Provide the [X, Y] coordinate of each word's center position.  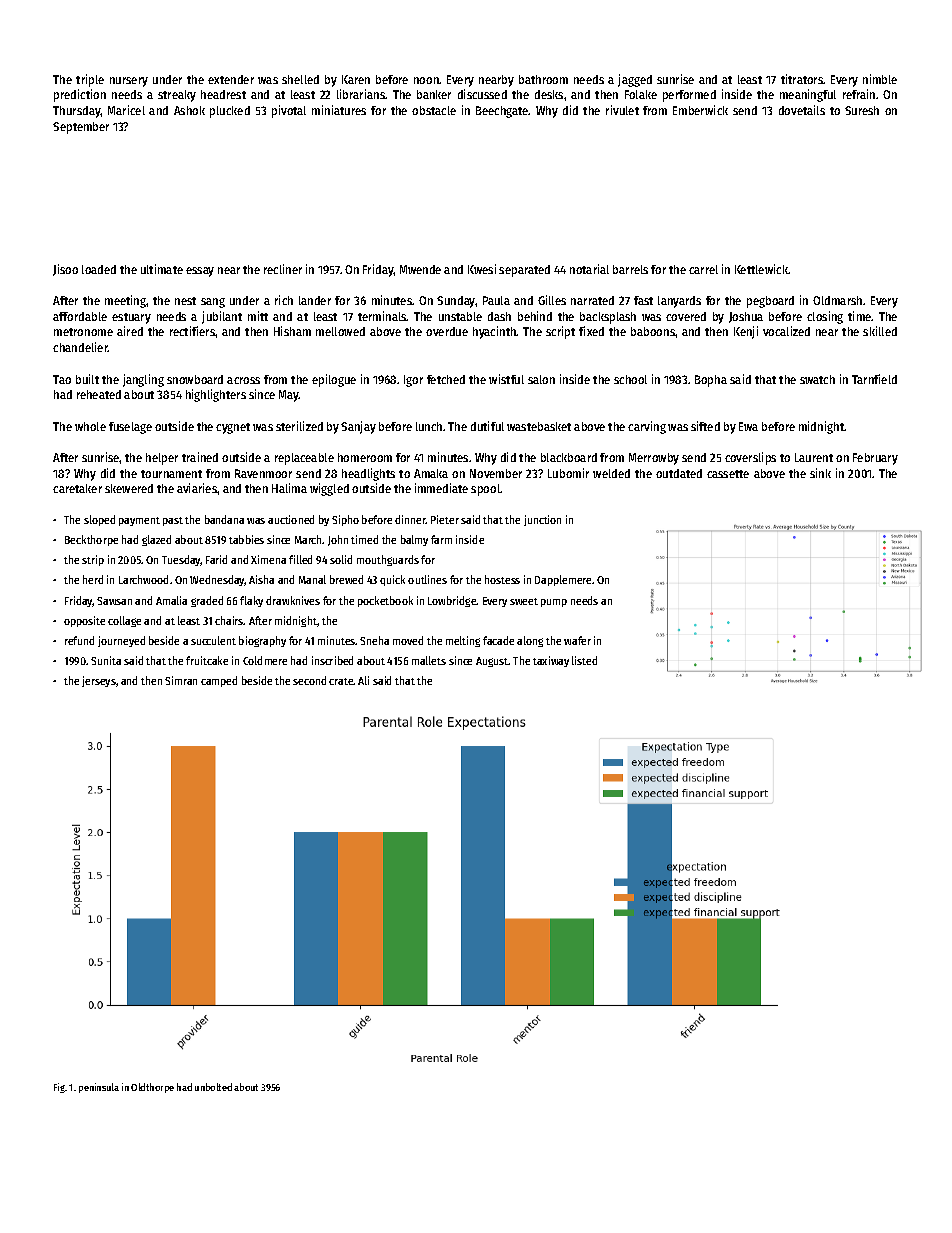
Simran [181, 680]
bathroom [543, 79]
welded [611, 473]
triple [90, 80]
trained [200, 457]
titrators [802, 79]
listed [584, 660]
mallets [429, 660]
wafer [577, 640]
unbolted [213, 1087]
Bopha [711, 381]
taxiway [551, 661]
